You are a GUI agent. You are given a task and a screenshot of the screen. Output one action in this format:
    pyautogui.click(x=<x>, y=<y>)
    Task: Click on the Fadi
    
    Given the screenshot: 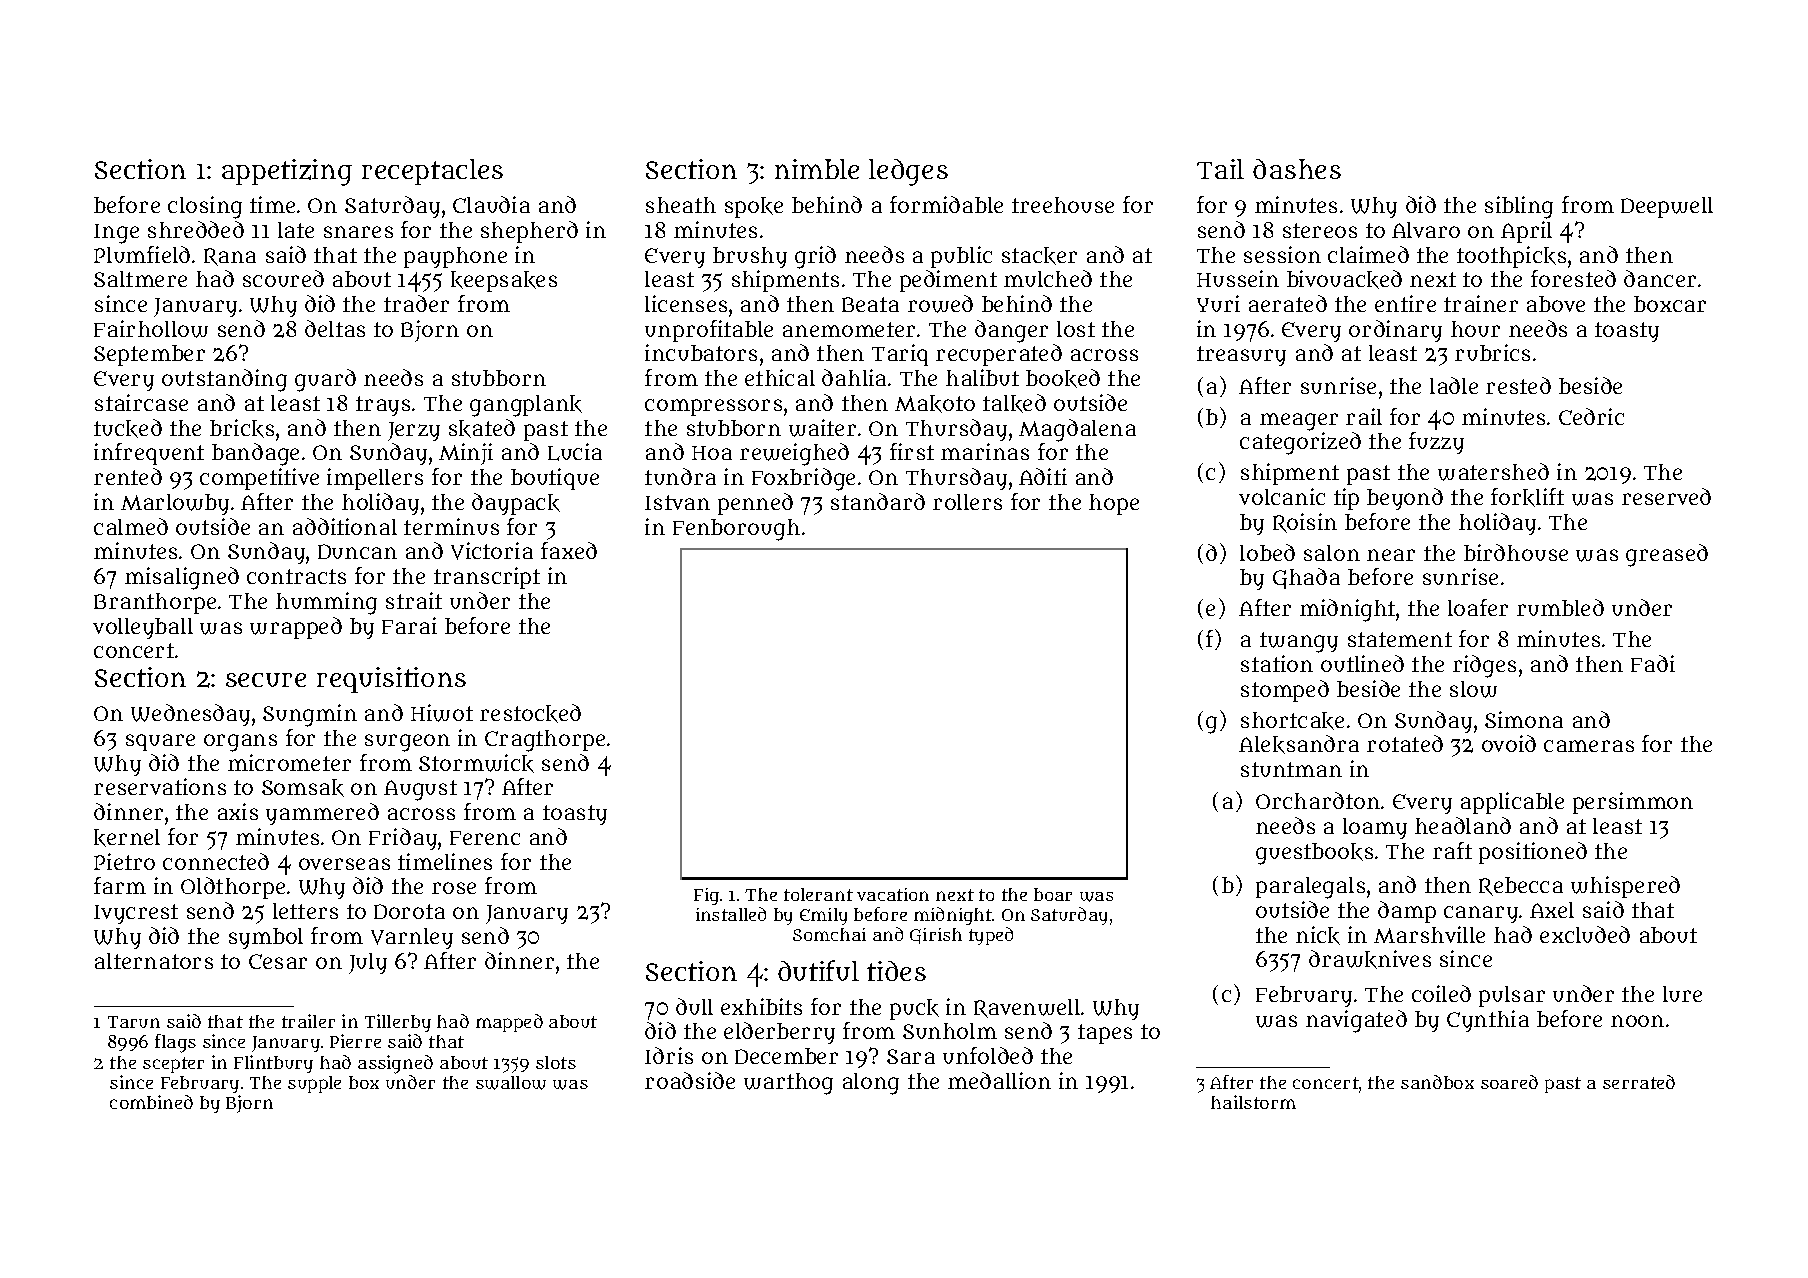 What is the action you would take?
    pyautogui.click(x=1653, y=663)
